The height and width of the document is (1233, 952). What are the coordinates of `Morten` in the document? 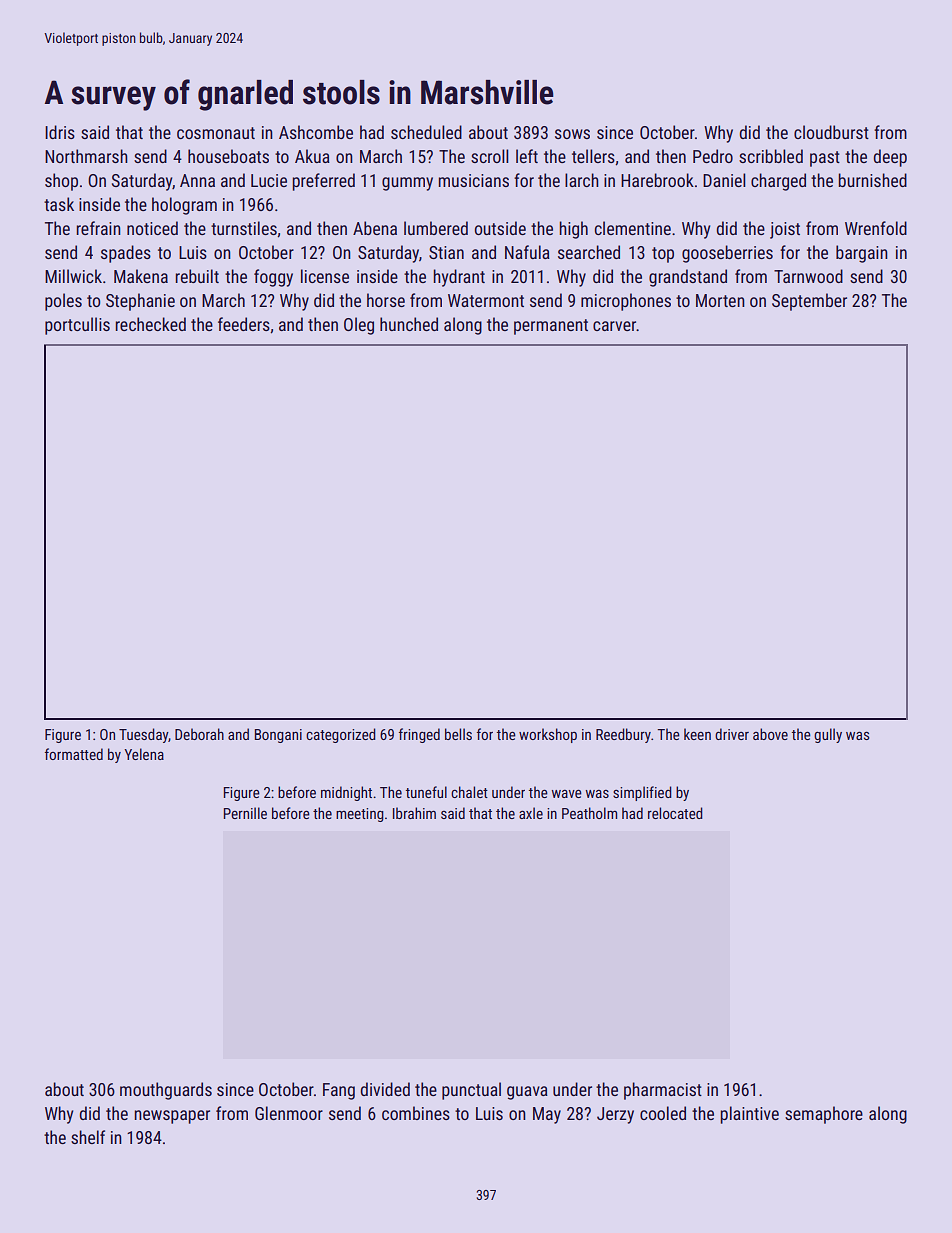 It's located at (720, 300).
